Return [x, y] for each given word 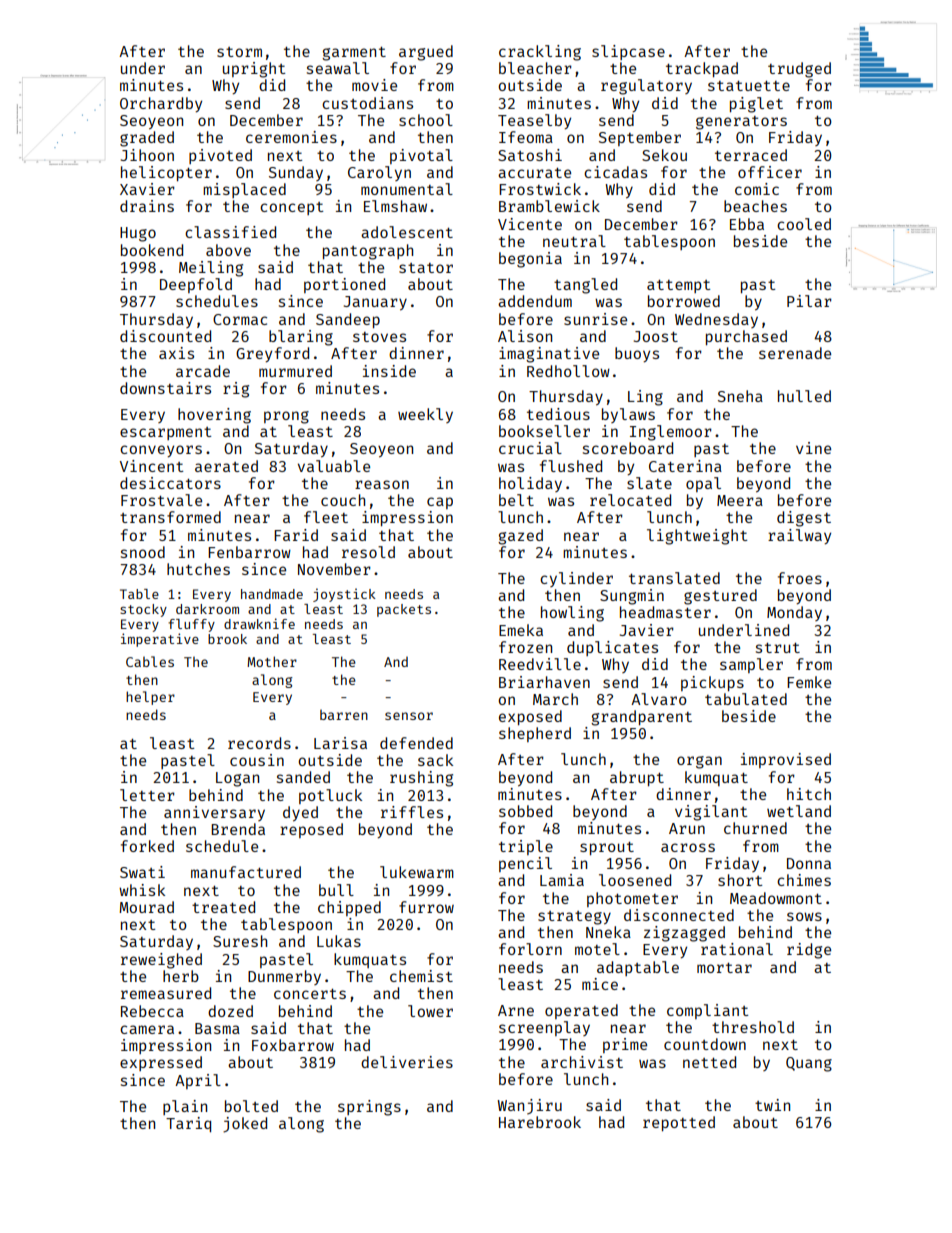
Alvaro [659, 699]
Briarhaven [544, 682]
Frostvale [161, 500]
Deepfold [196, 285]
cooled [804, 224]
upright [254, 70]
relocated [630, 500]
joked [245, 1125]
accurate [534, 173]
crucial [530, 448]
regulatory [646, 87]
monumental [407, 189]
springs [369, 1108]
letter [147, 795]
